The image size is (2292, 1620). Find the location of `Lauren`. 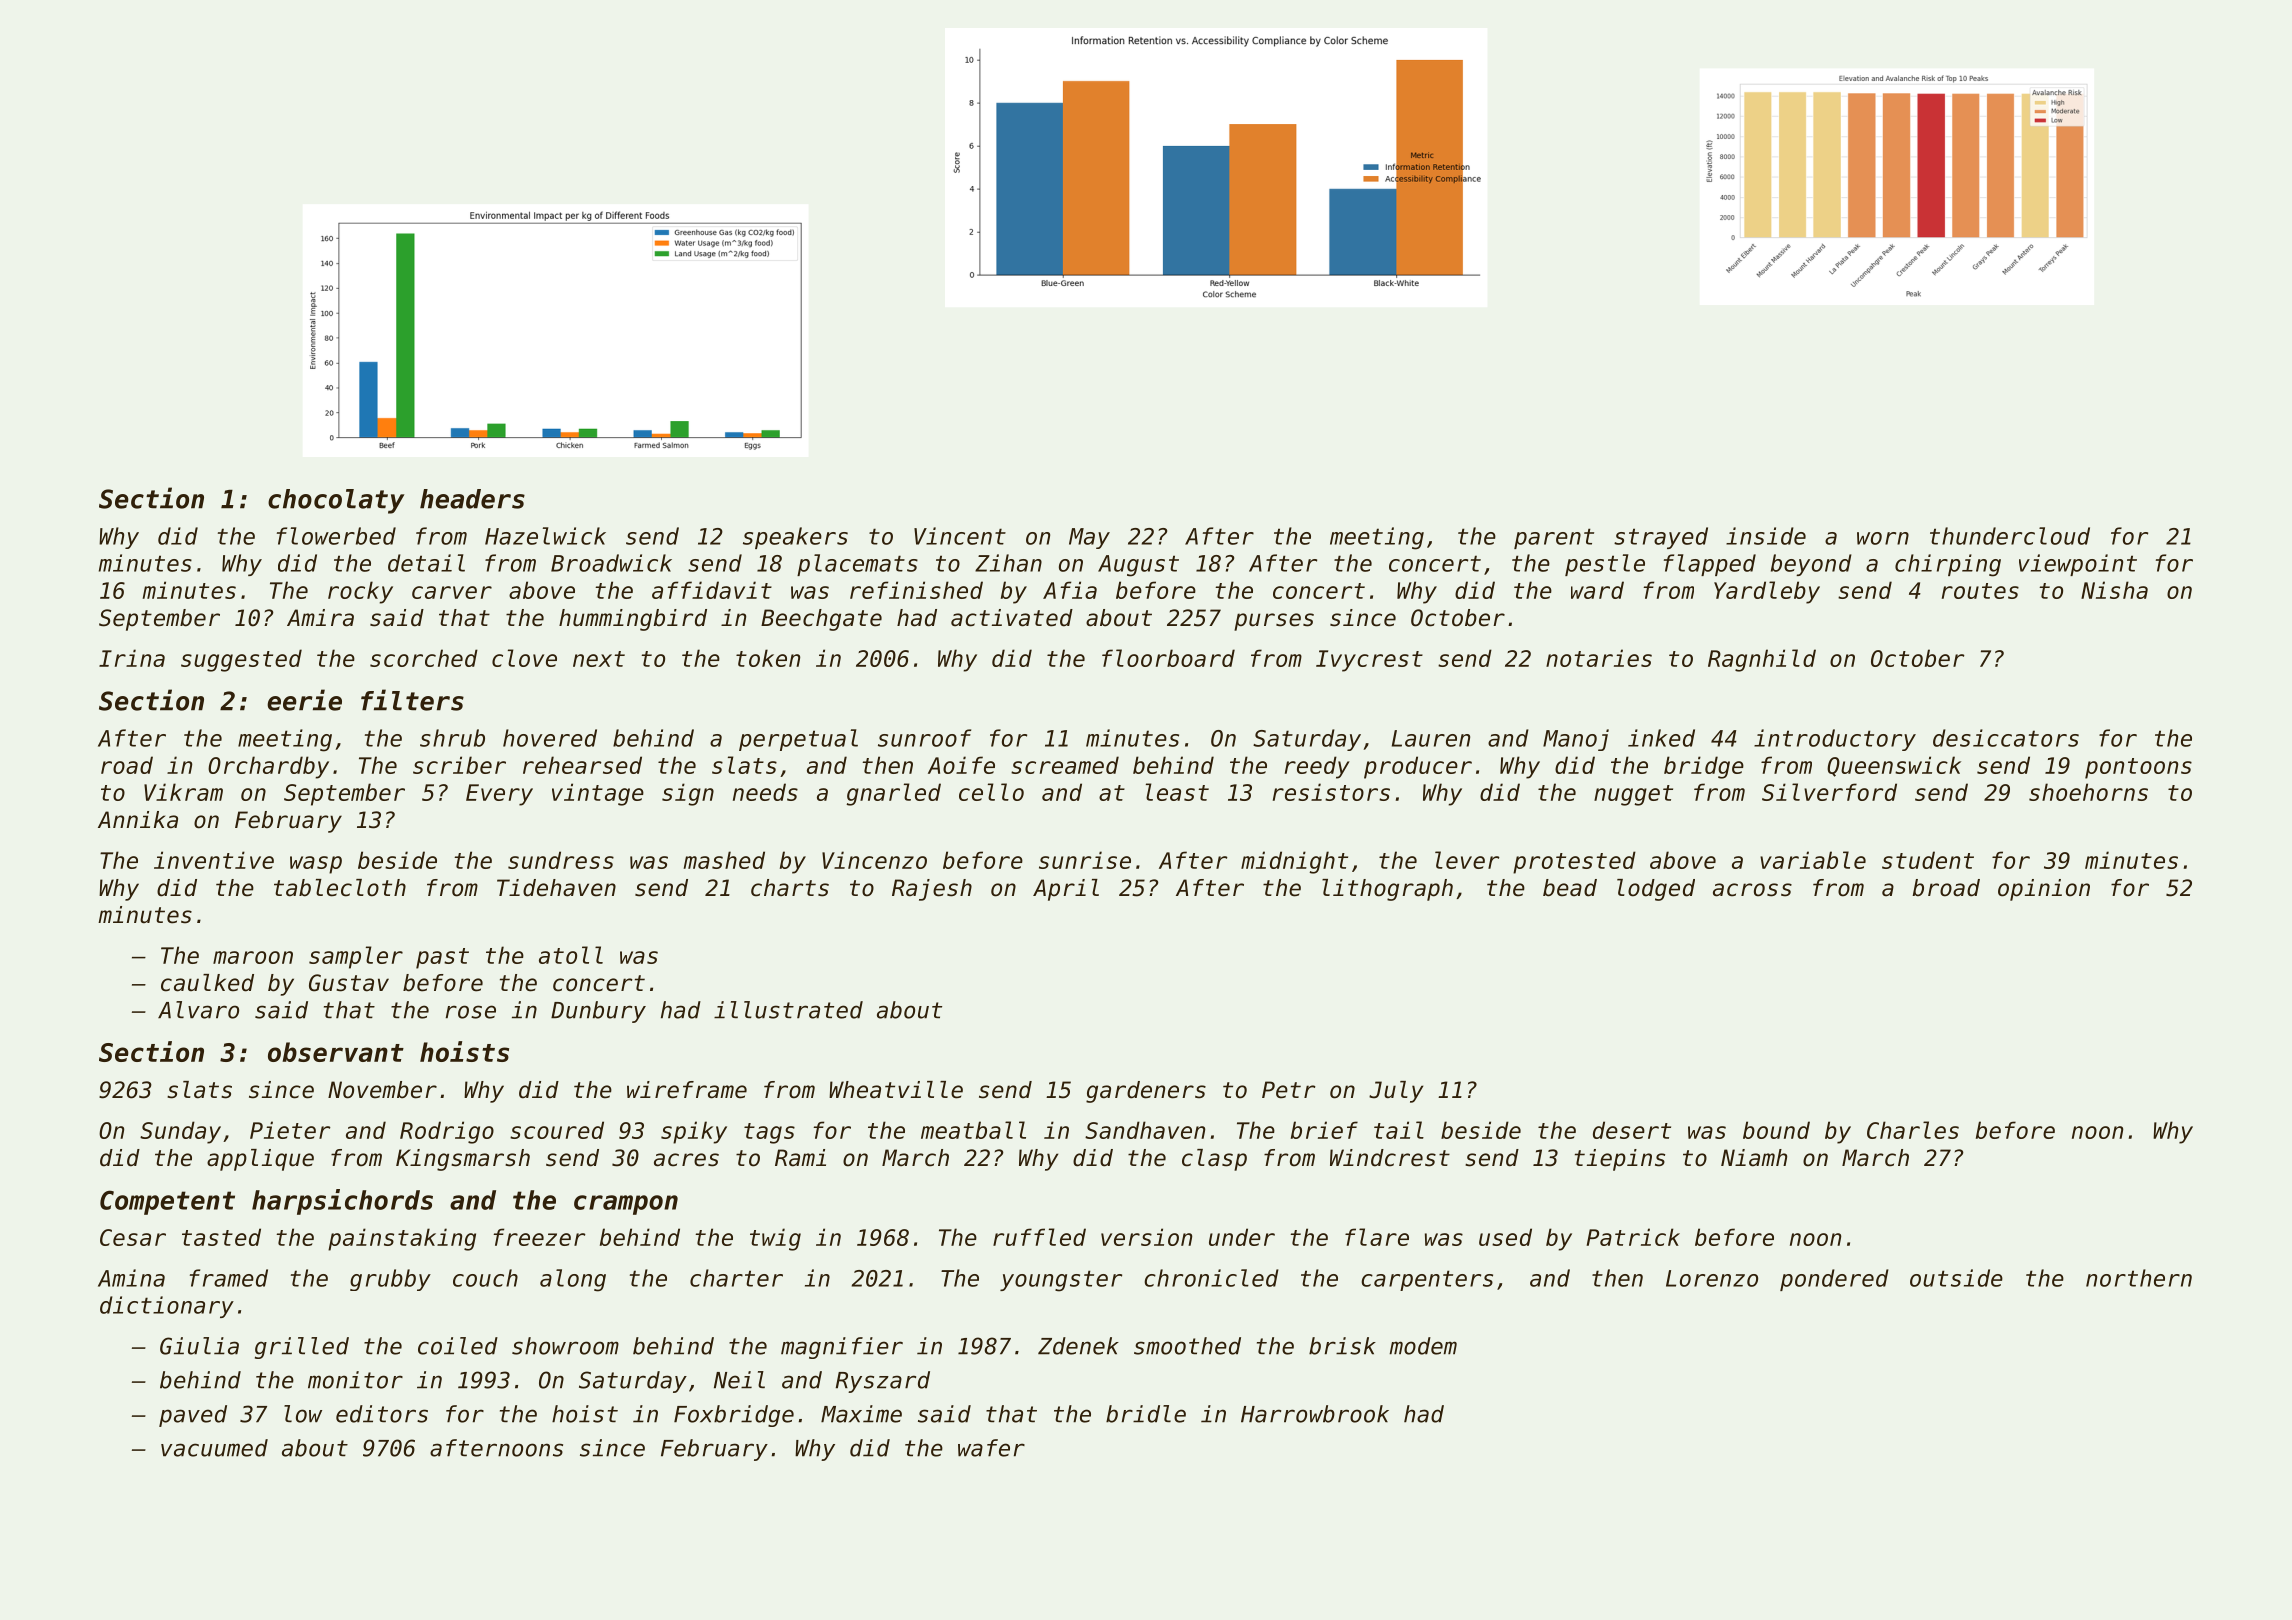

Lauren is located at coordinates (1431, 738).
